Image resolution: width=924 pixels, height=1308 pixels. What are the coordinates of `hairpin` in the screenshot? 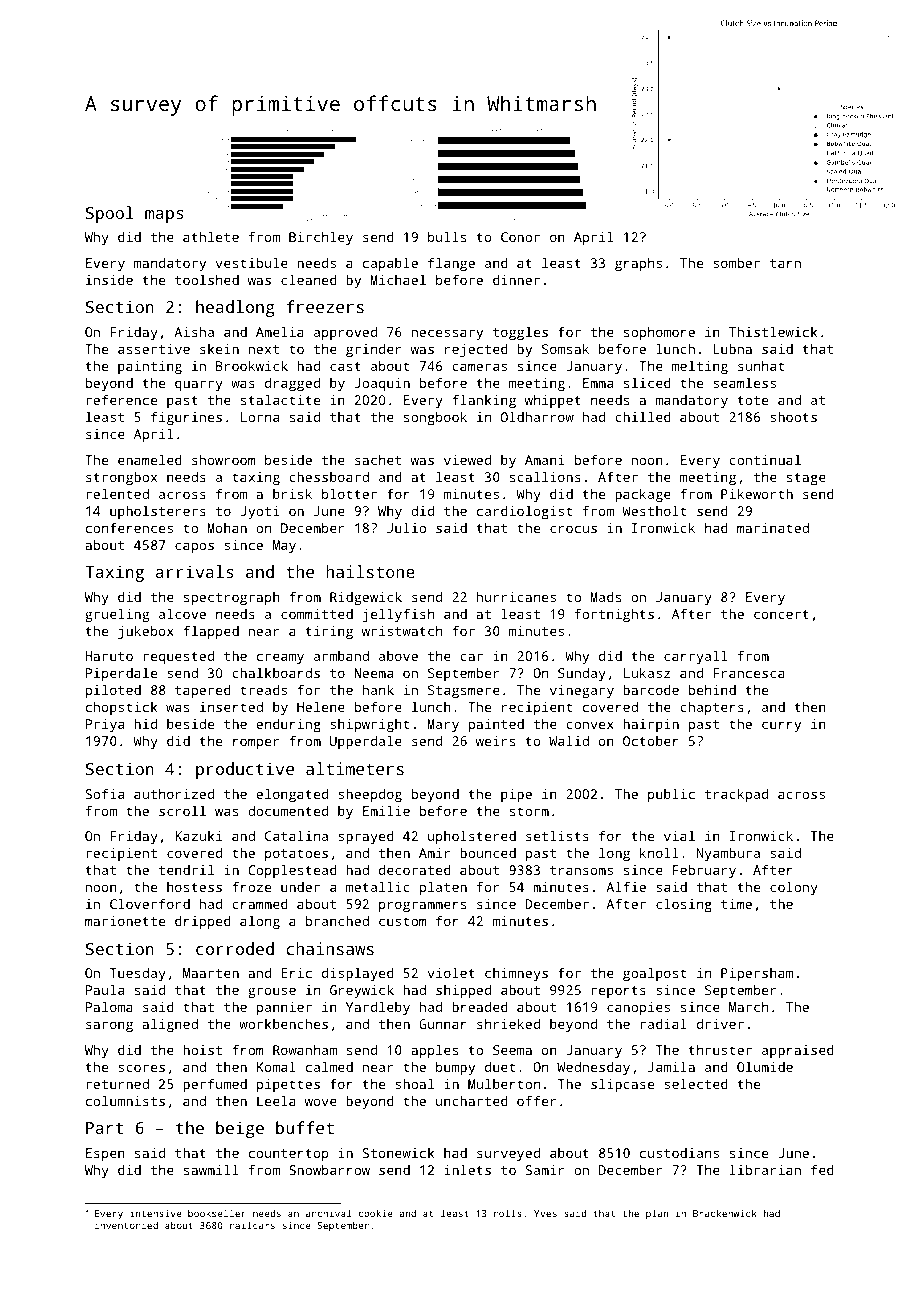 It's located at (651, 725).
